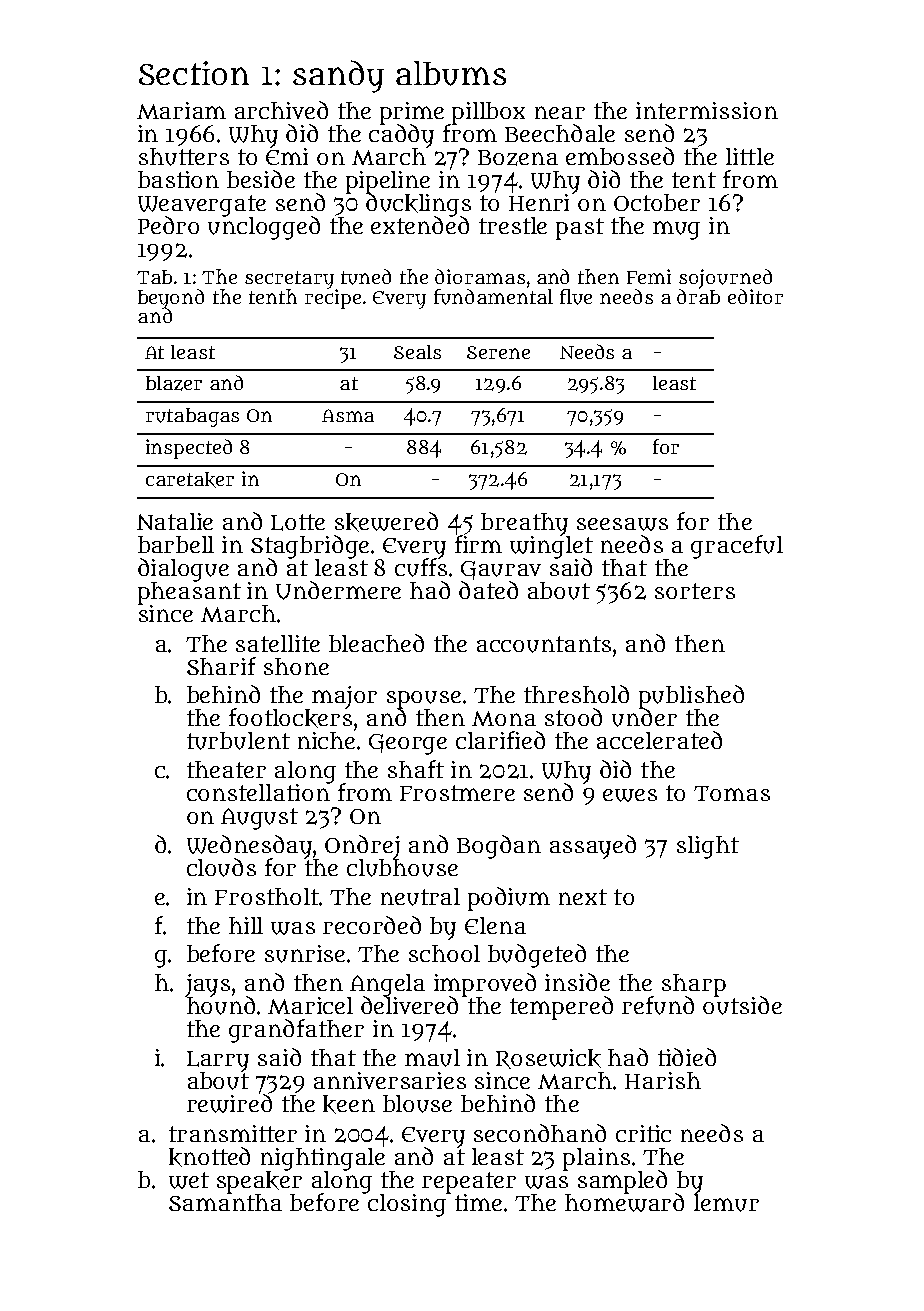  What do you see at coordinates (420, 225) in the screenshot?
I see `extended` at bounding box center [420, 225].
